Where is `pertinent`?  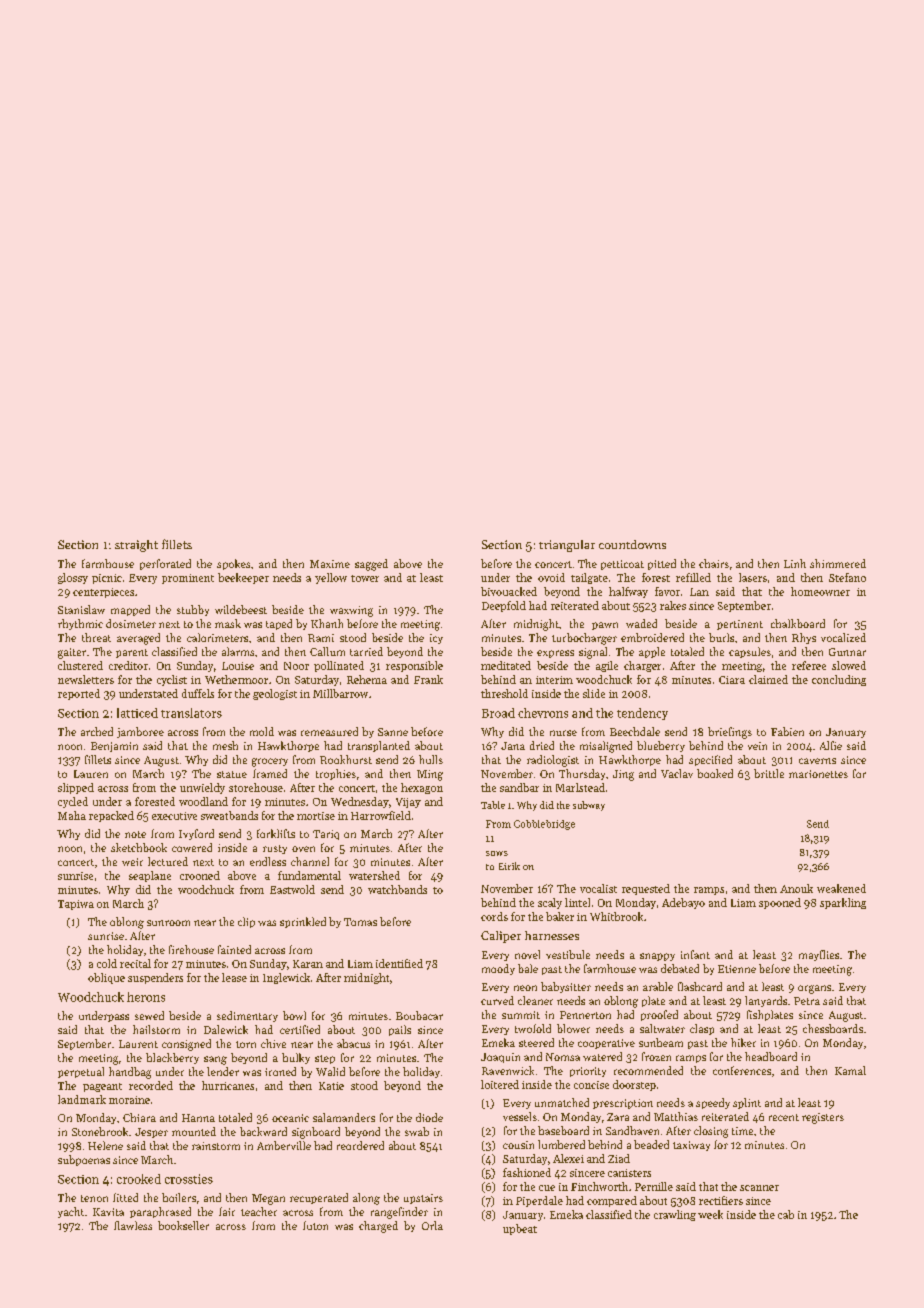 pertinent is located at coordinates (740, 625).
